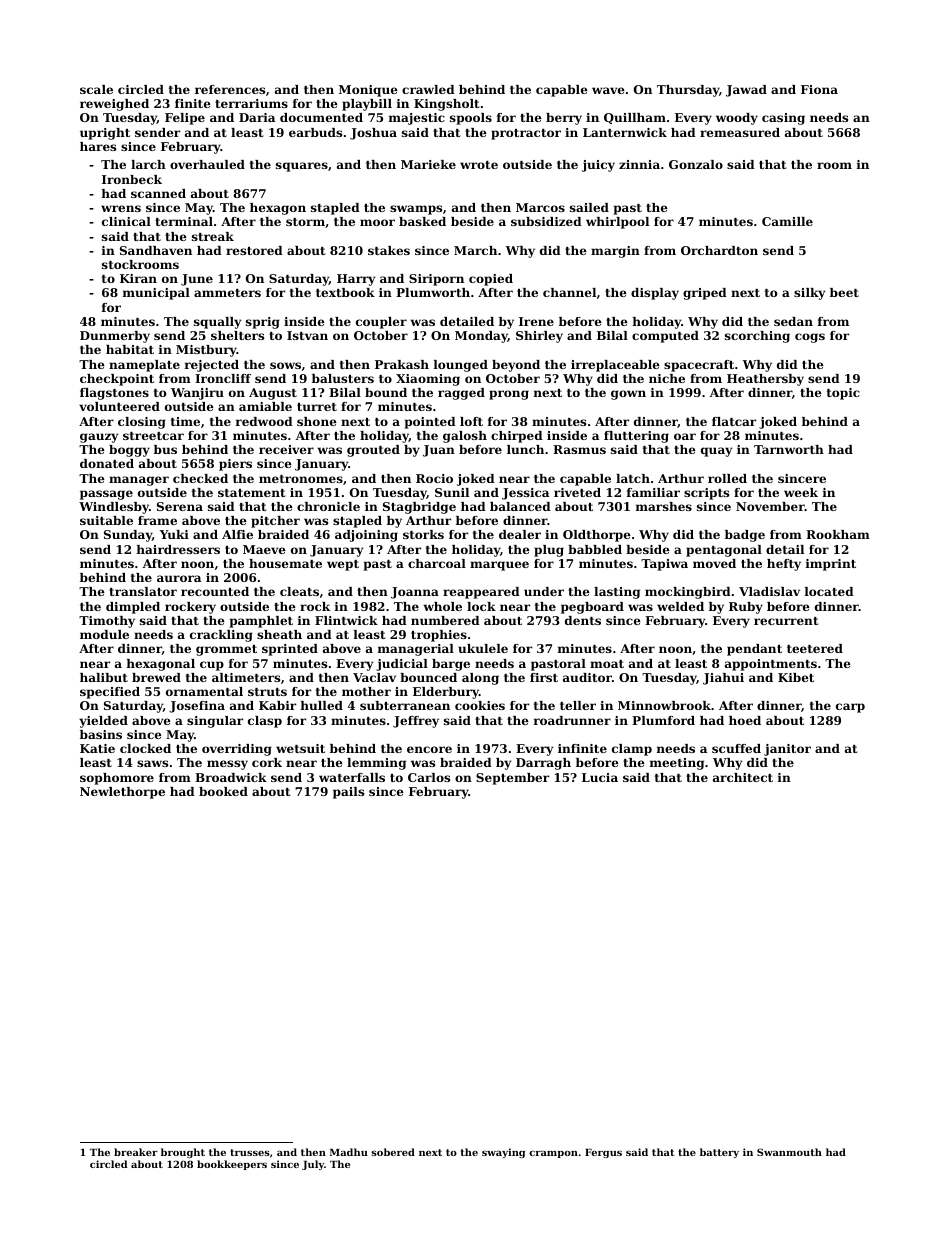 This screenshot has height=1233, width=952. What do you see at coordinates (104, 634) in the screenshot?
I see `module` at bounding box center [104, 634].
